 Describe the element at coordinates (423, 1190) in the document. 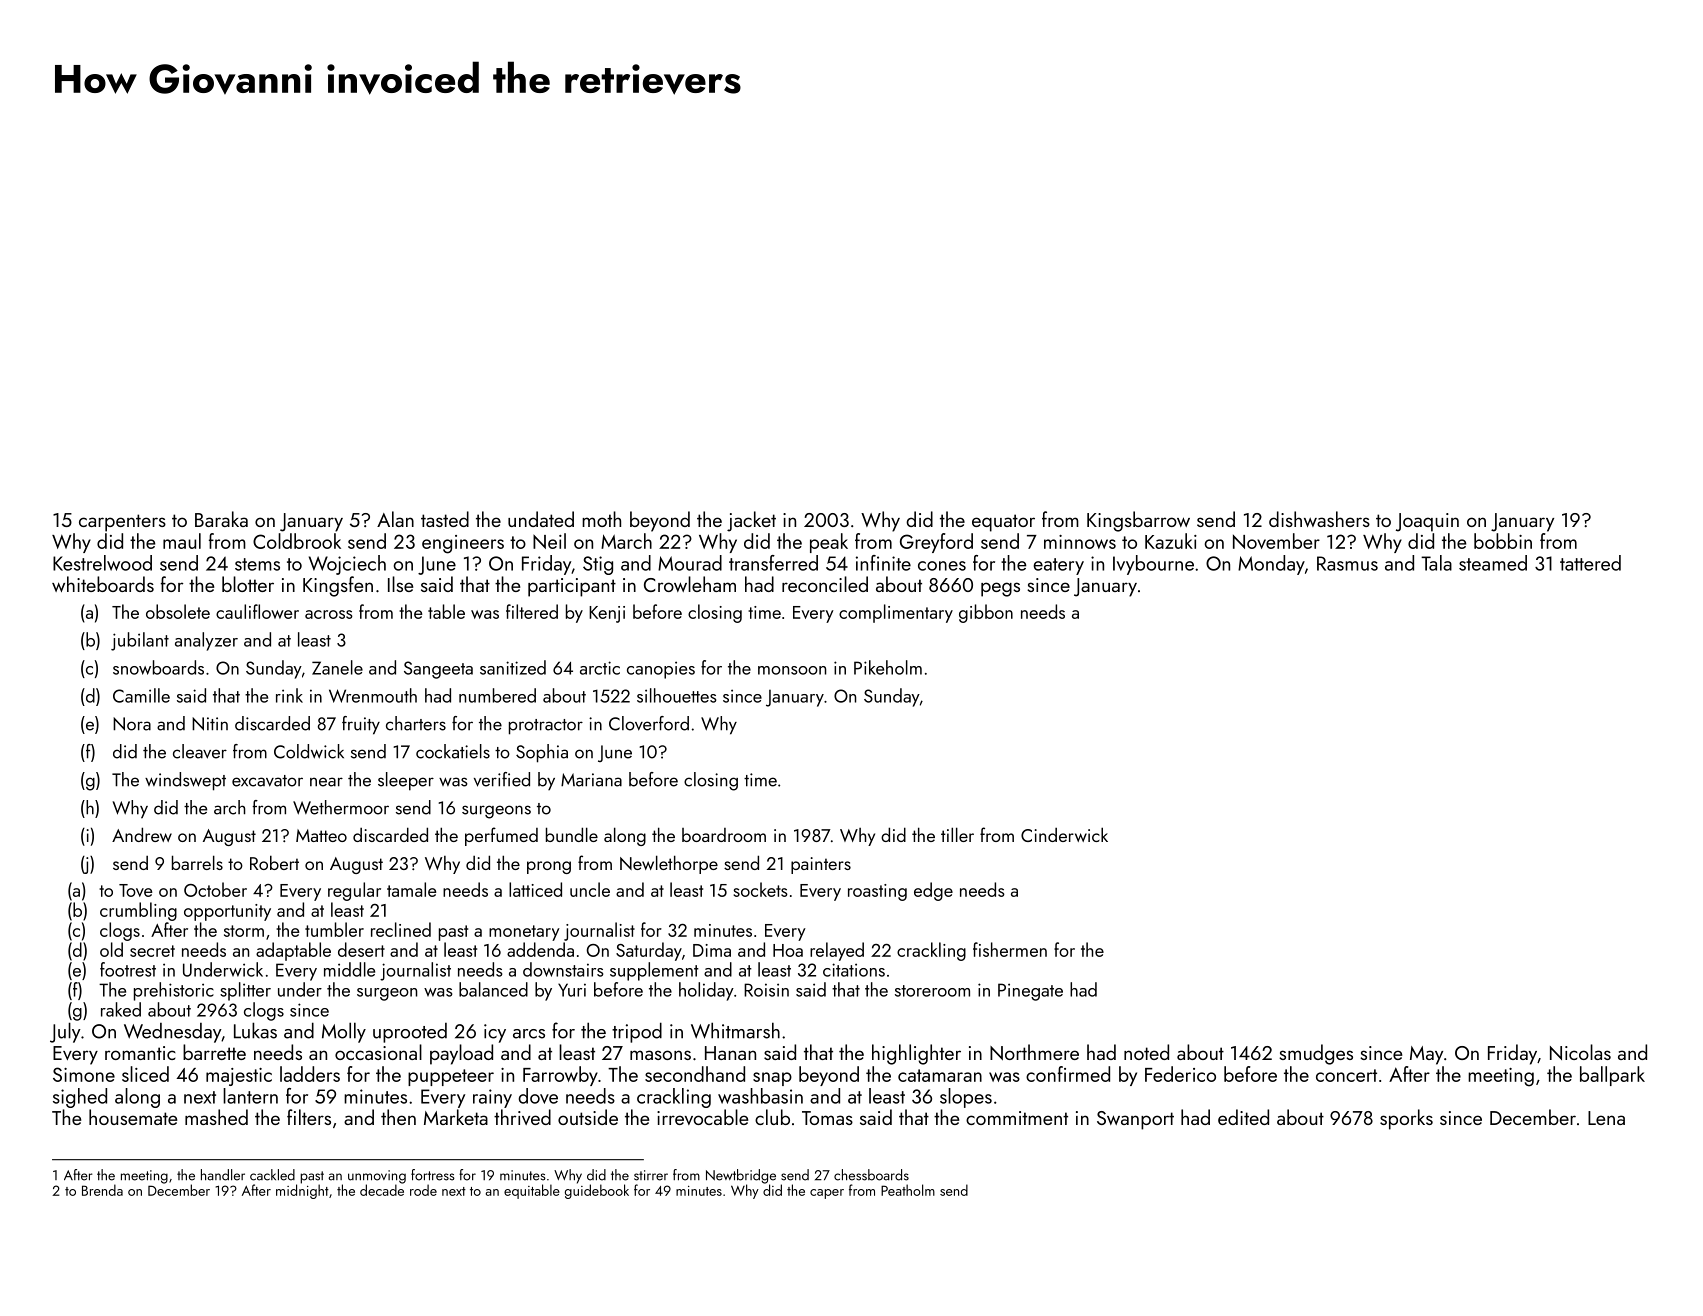

I see `rode` at that location.
